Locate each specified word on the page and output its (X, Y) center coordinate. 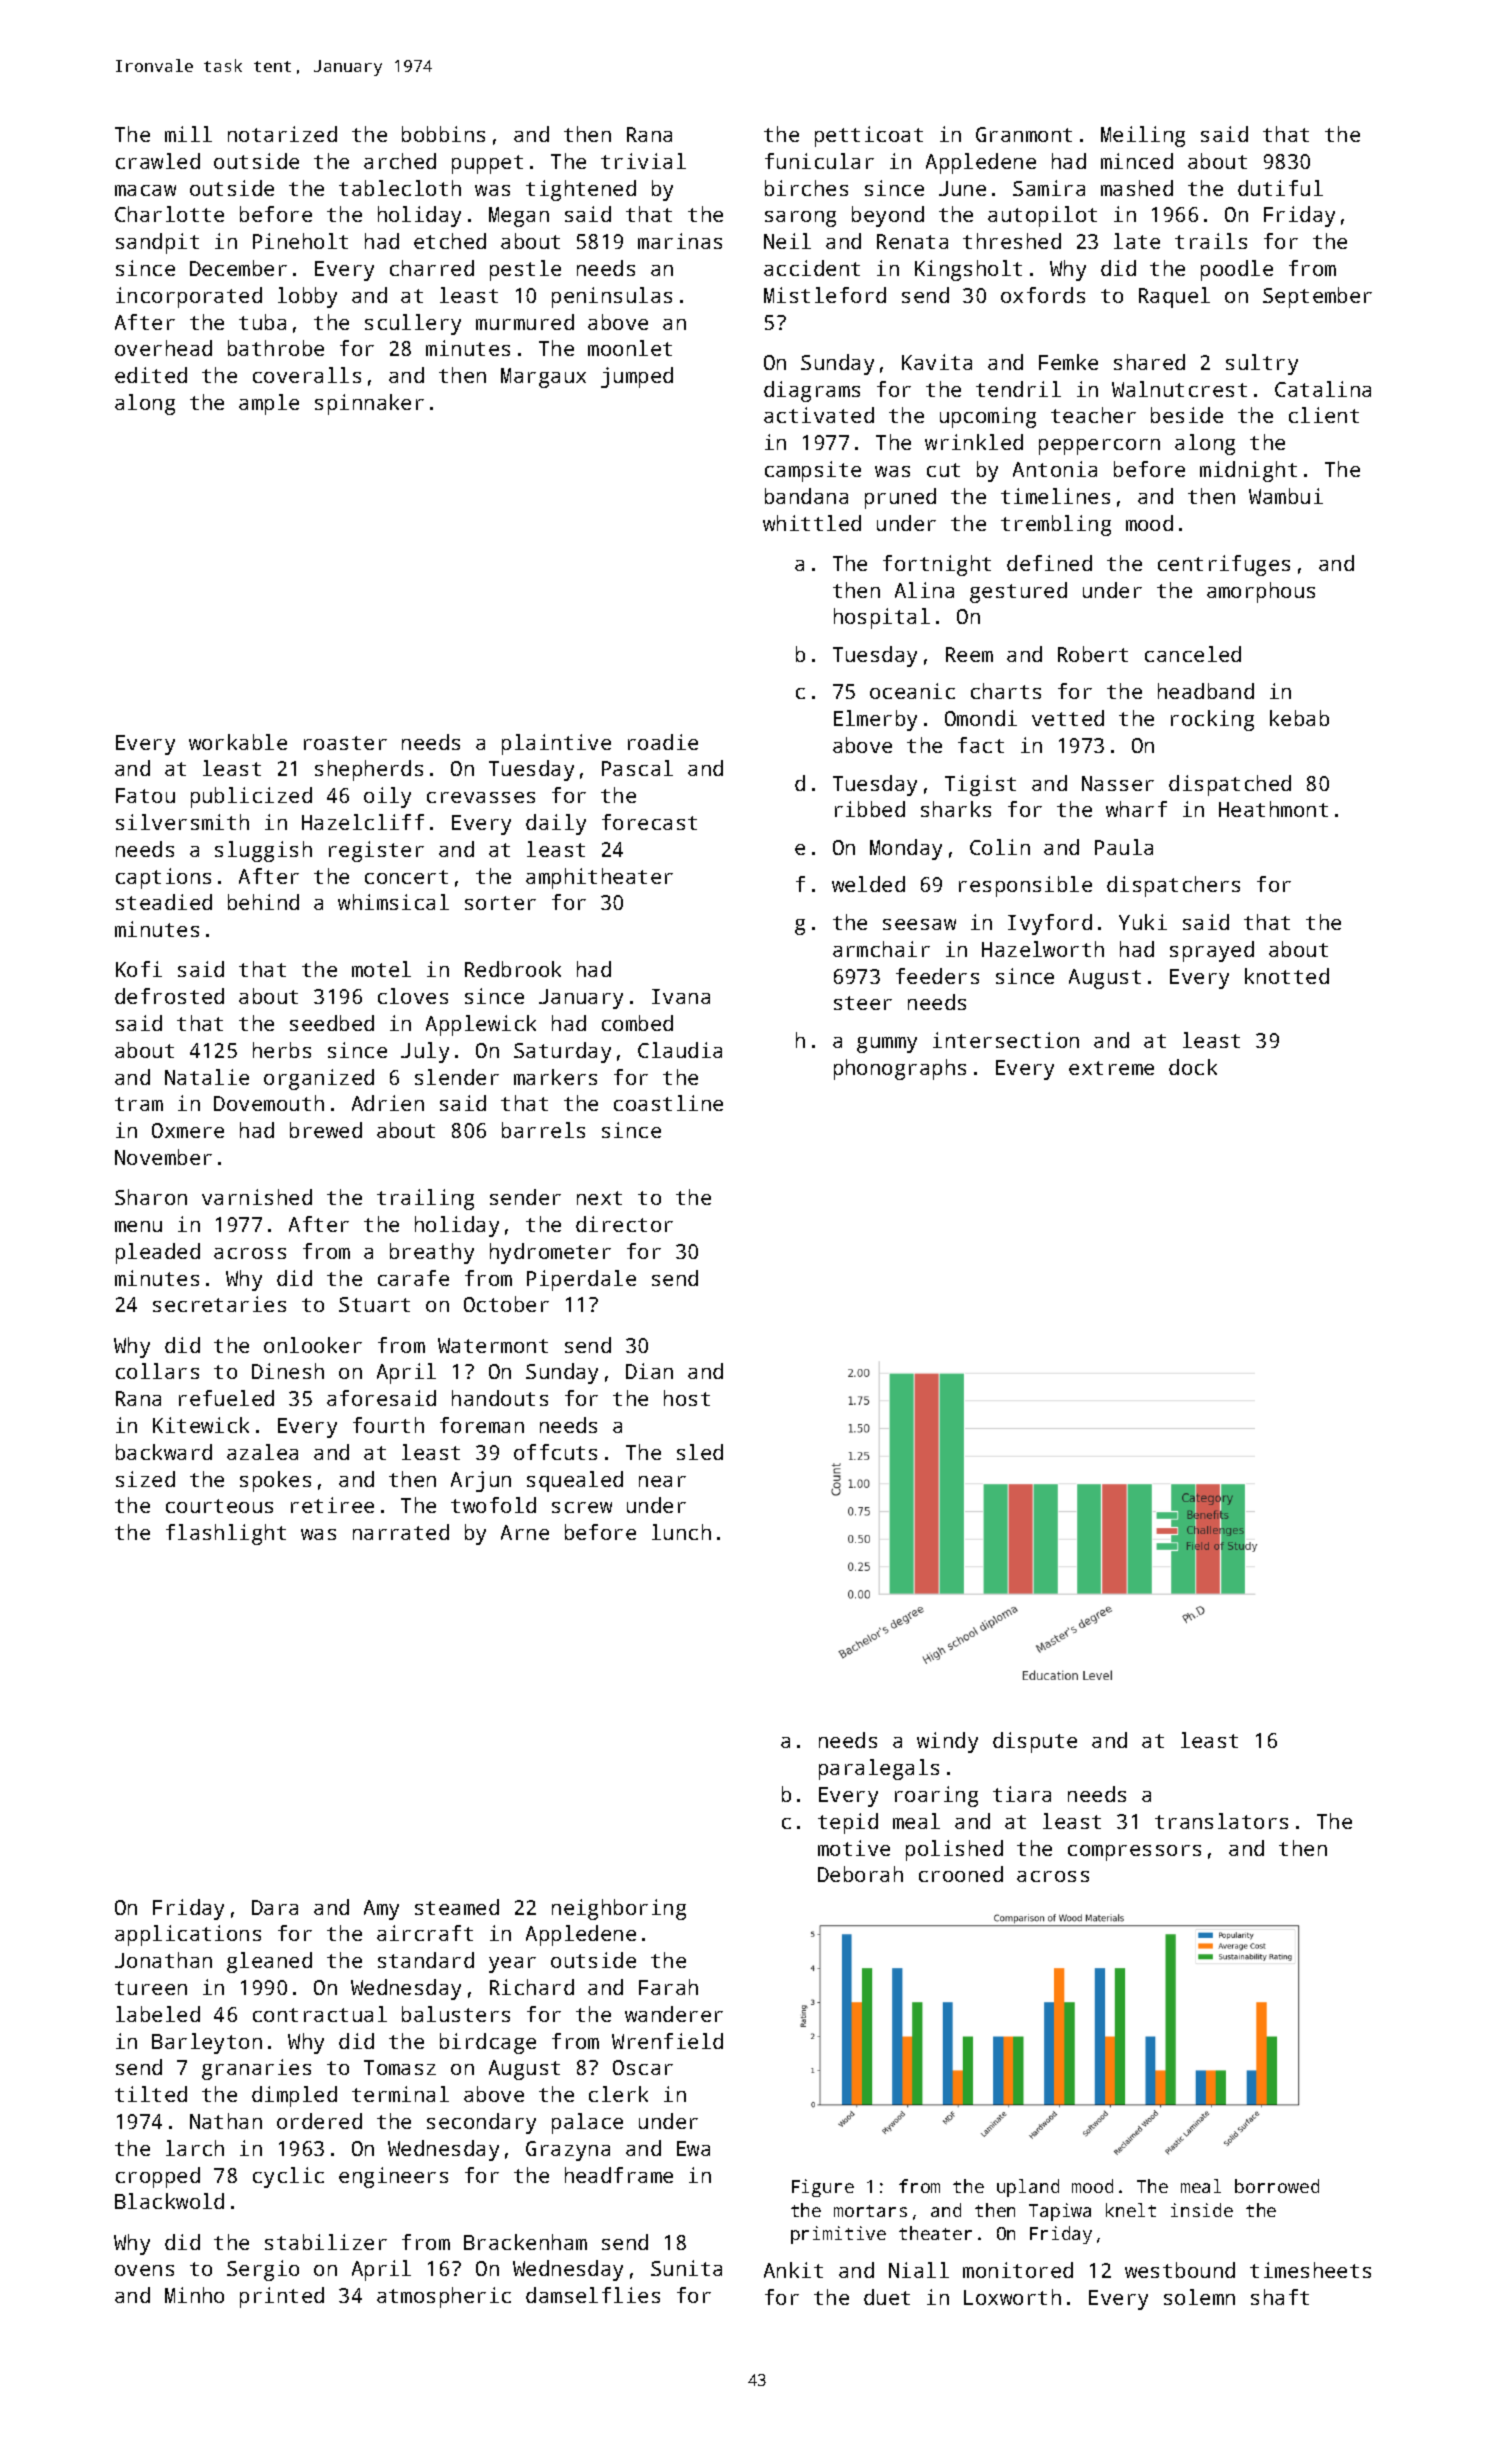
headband (1206, 691)
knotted (1287, 976)
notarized (282, 134)
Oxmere (188, 1130)
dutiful (1280, 188)
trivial (643, 161)
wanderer (674, 2014)
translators (1221, 1821)
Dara (275, 1907)
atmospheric (444, 2297)
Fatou (145, 795)
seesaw (919, 924)
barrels (543, 1130)
